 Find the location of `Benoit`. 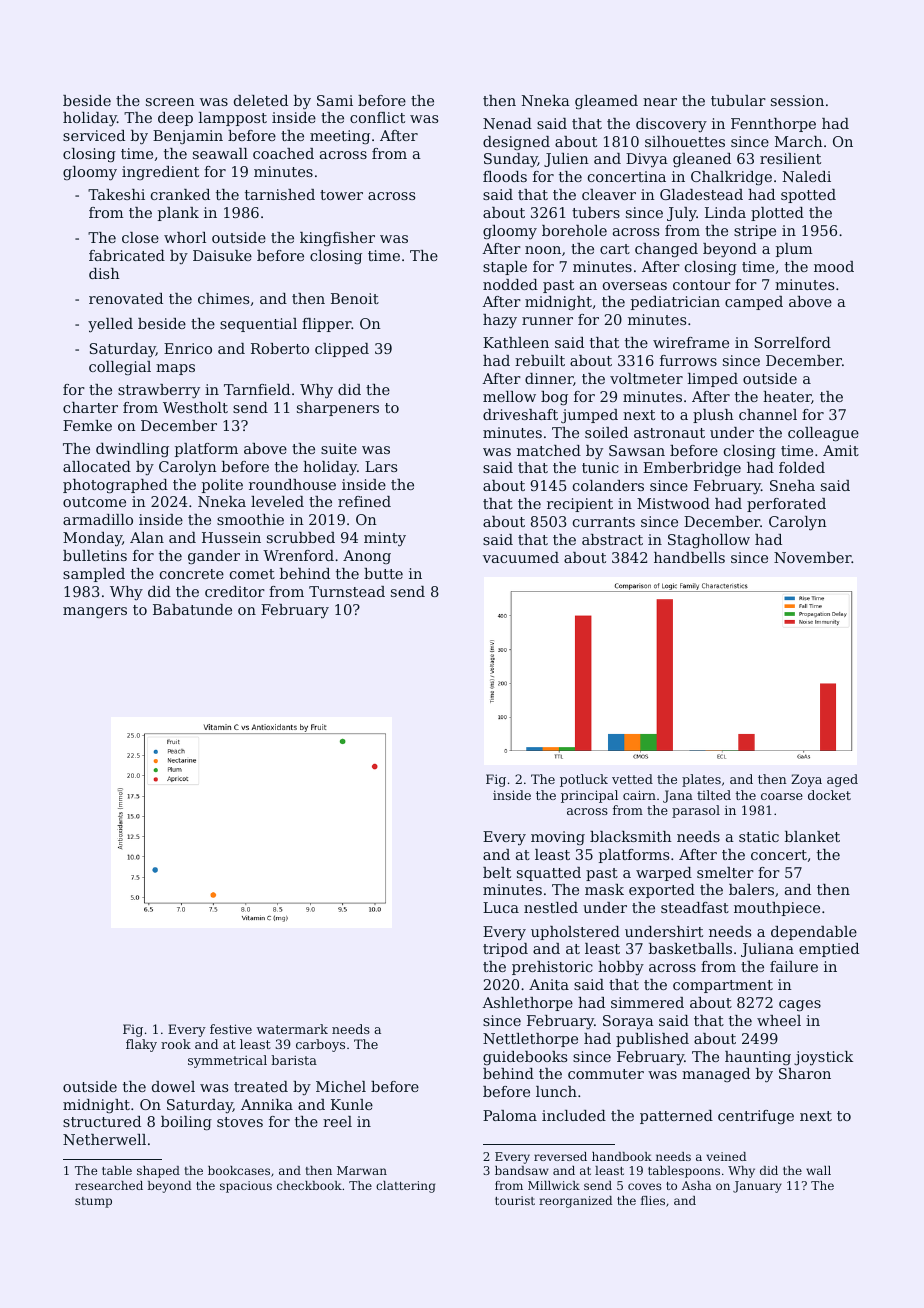

Benoit is located at coordinates (355, 298).
